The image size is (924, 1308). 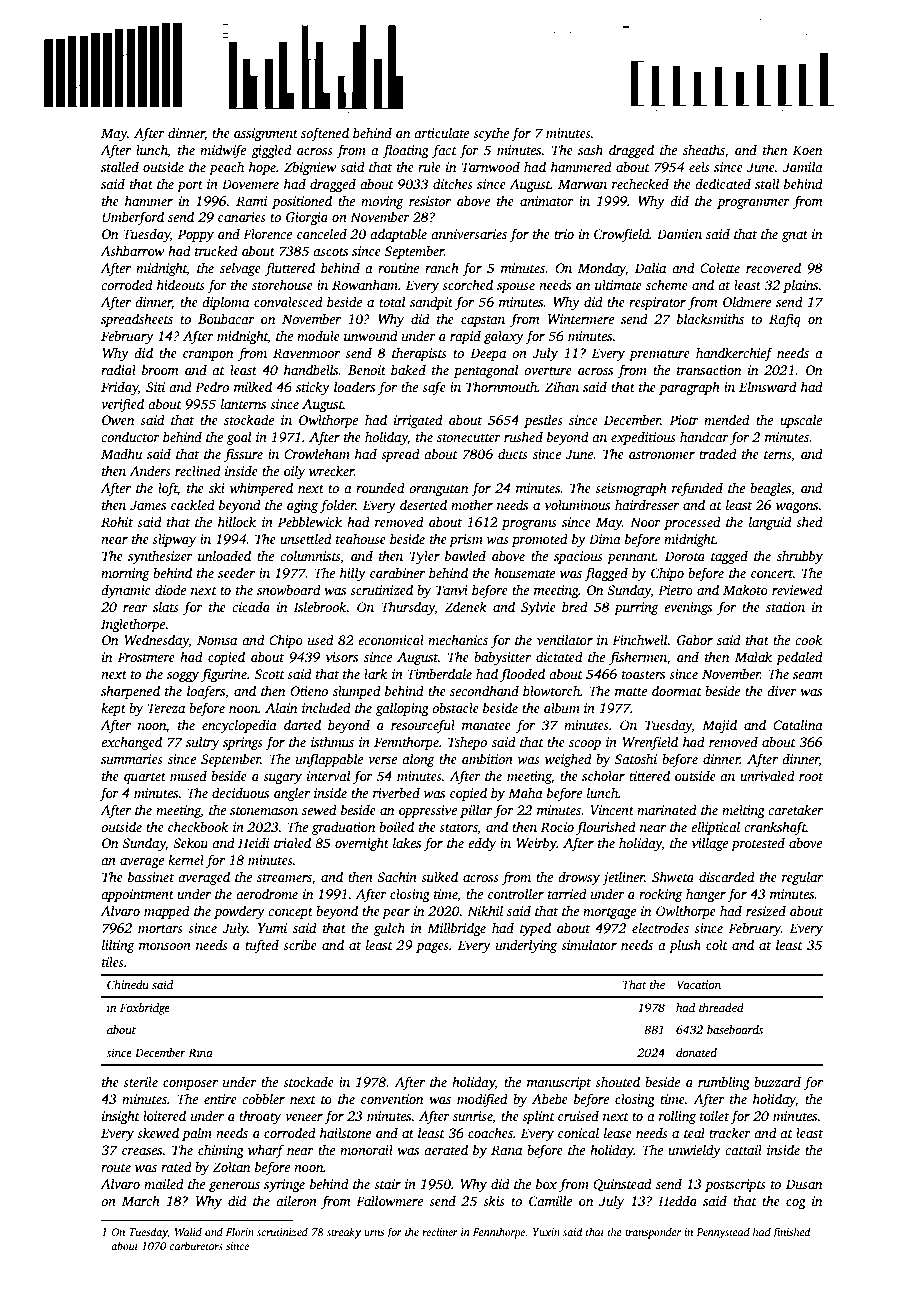 I want to click on canceled, so click(x=322, y=233).
